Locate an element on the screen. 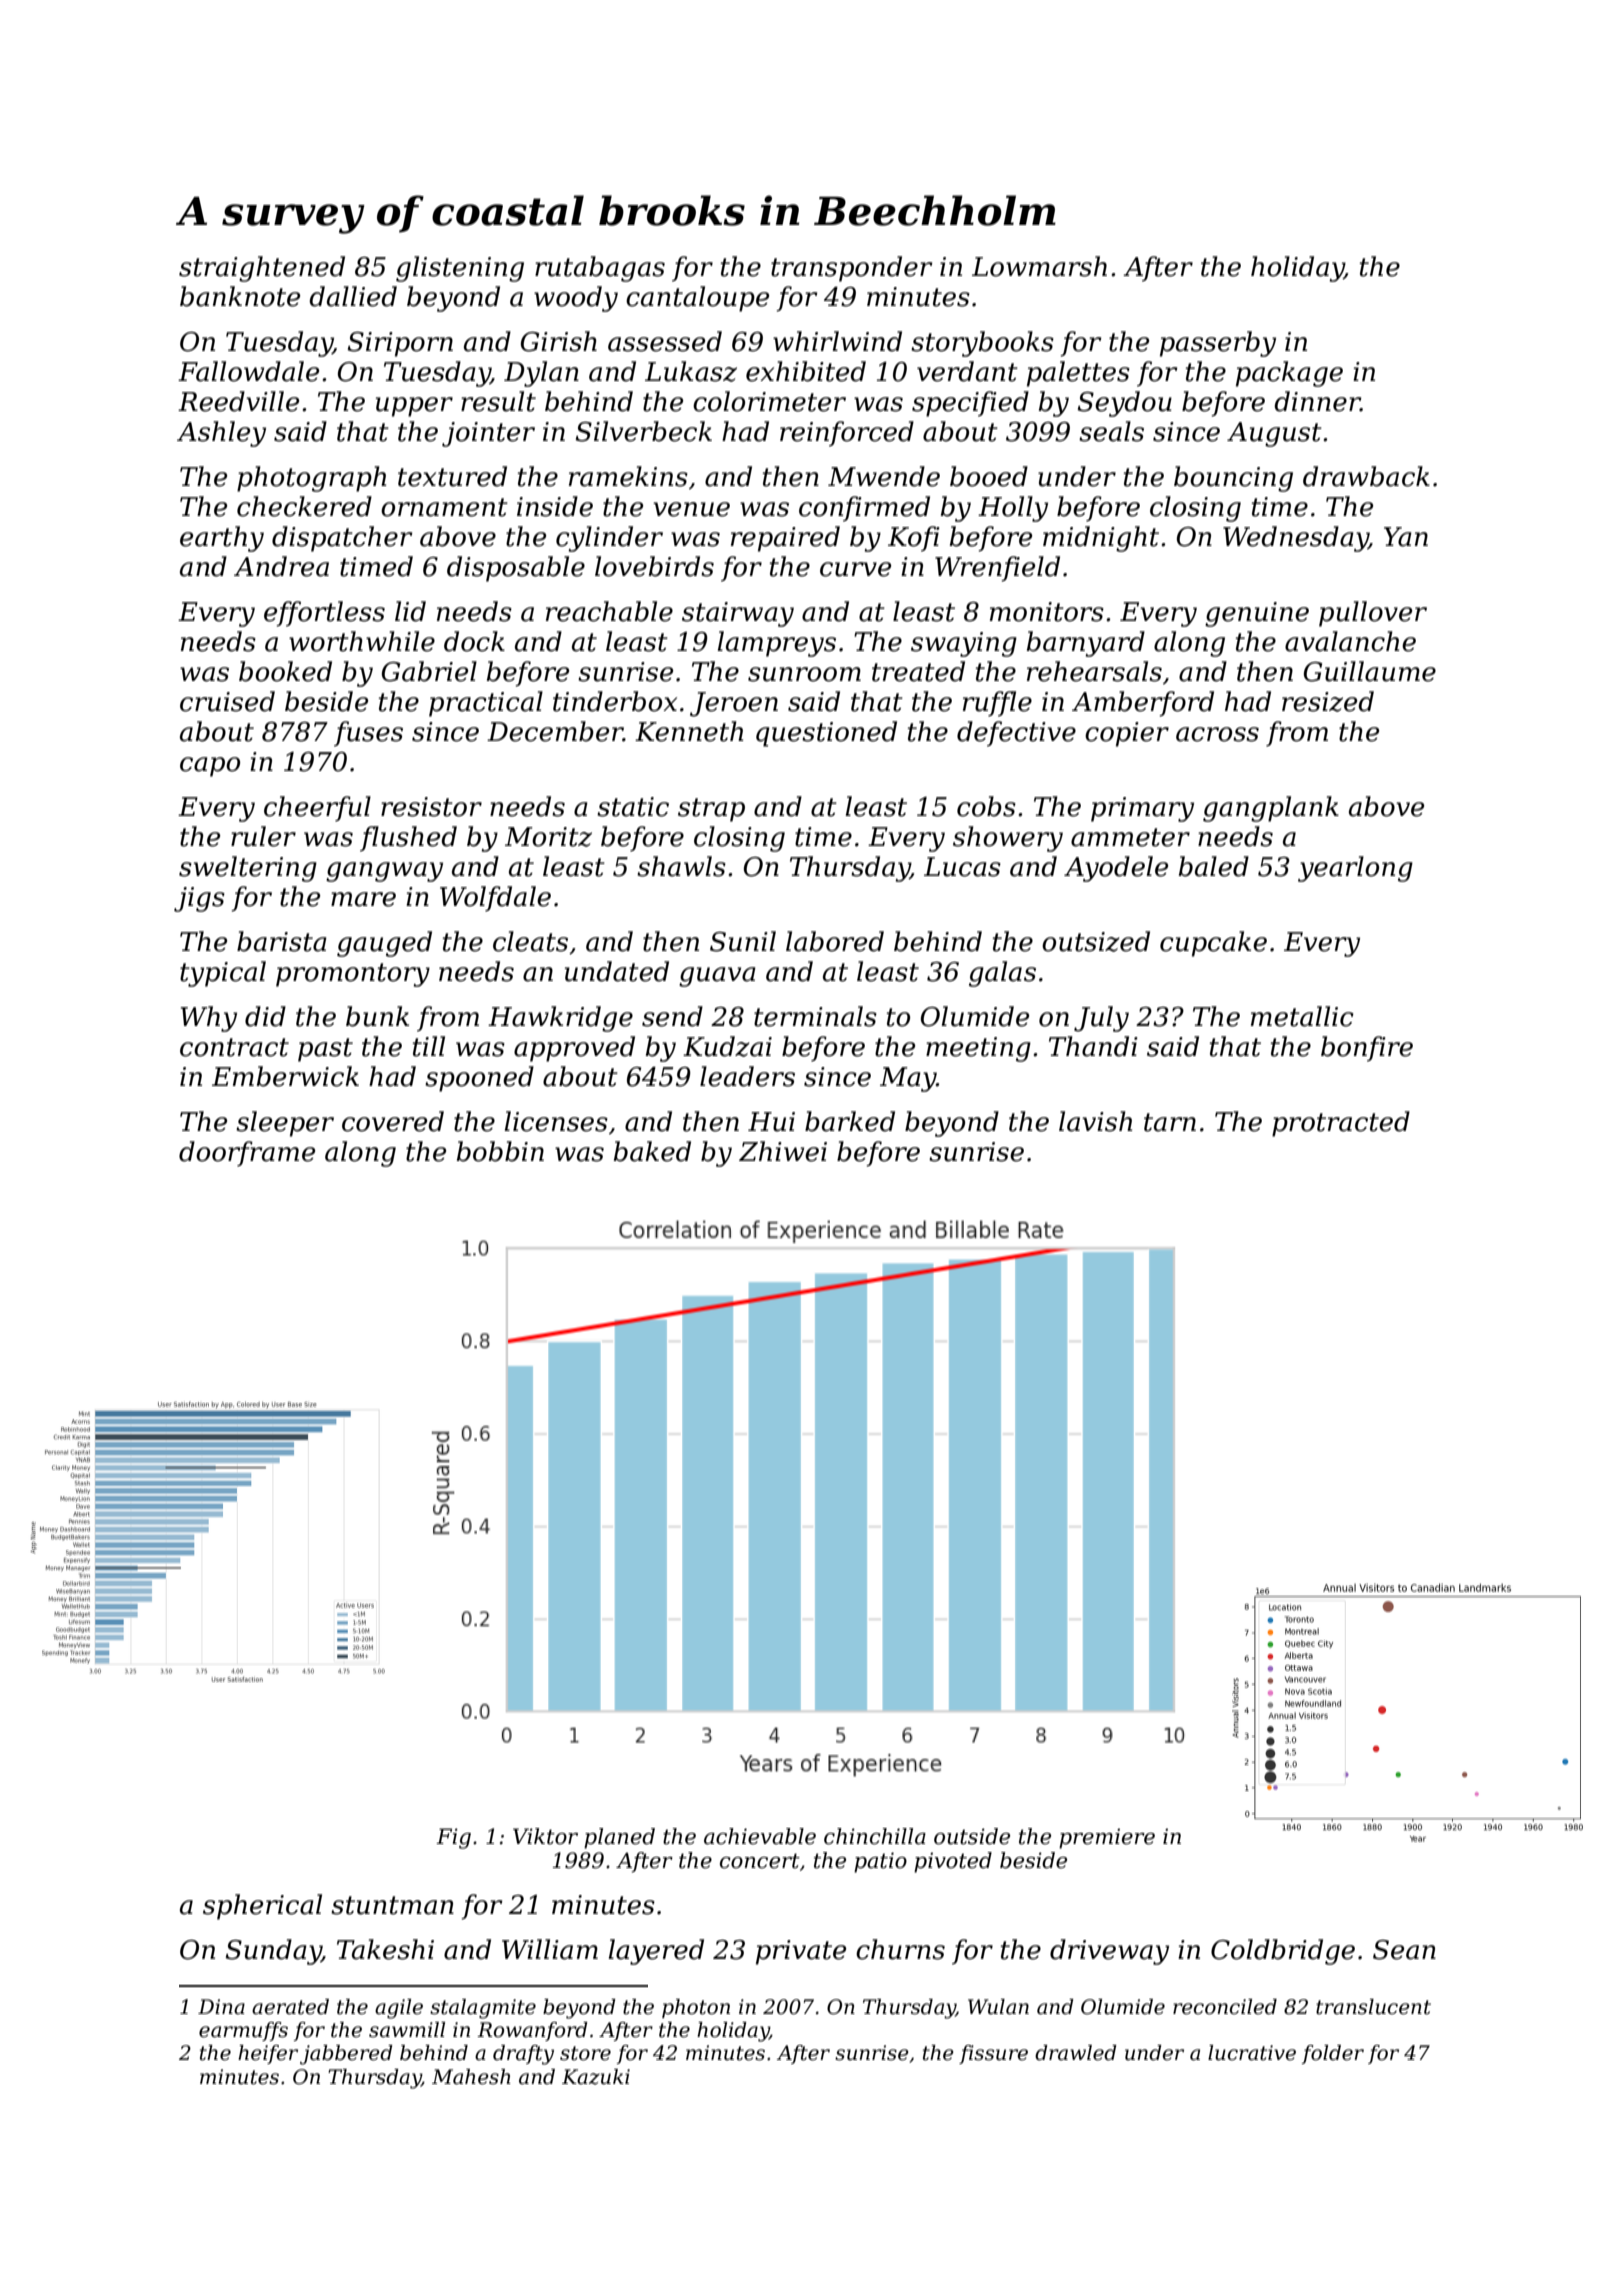 This screenshot has height=2292, width=1620. gangplank is located at coordinates (1271, 809).
